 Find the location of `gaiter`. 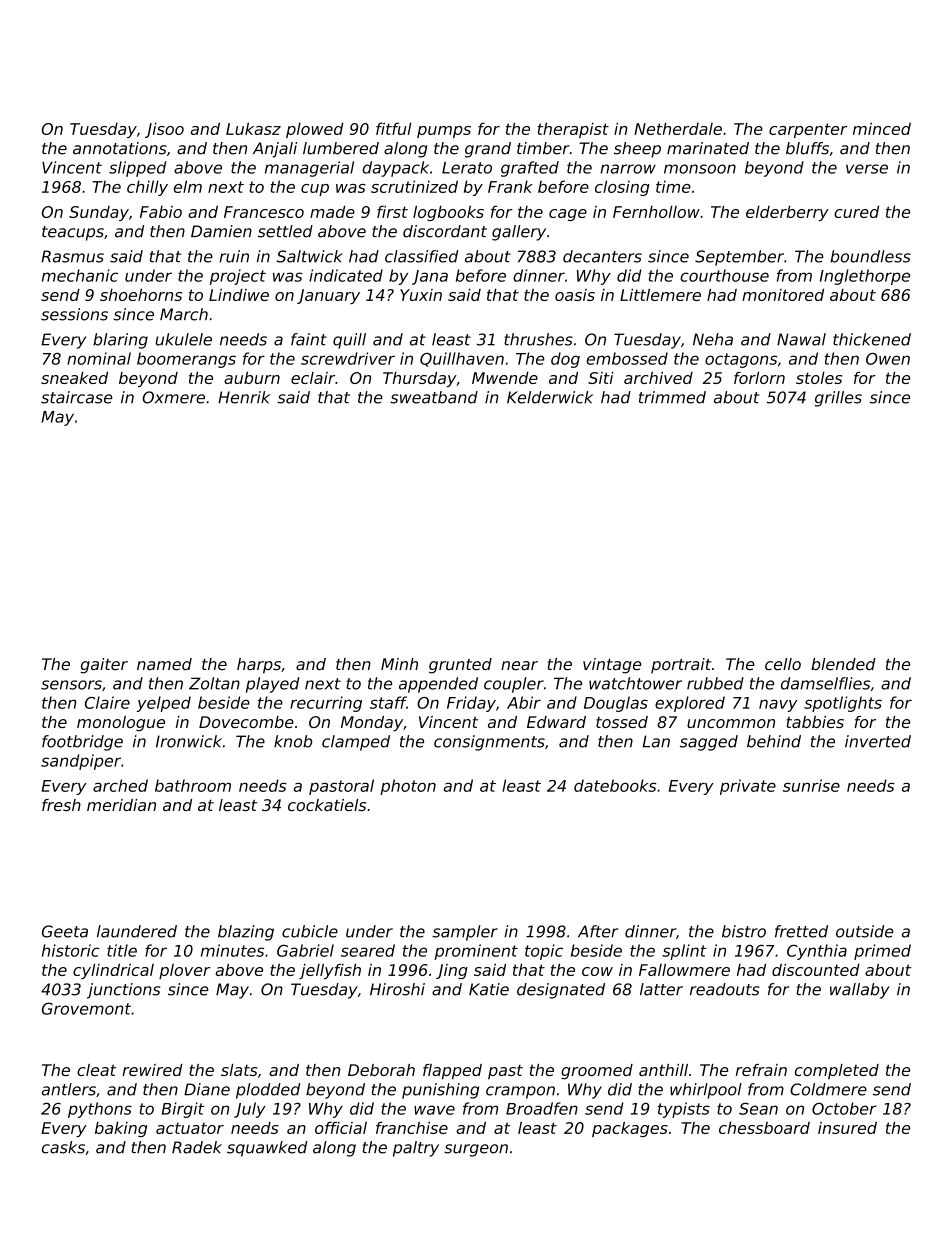

gaiter is located at coordinates (104, 666).
